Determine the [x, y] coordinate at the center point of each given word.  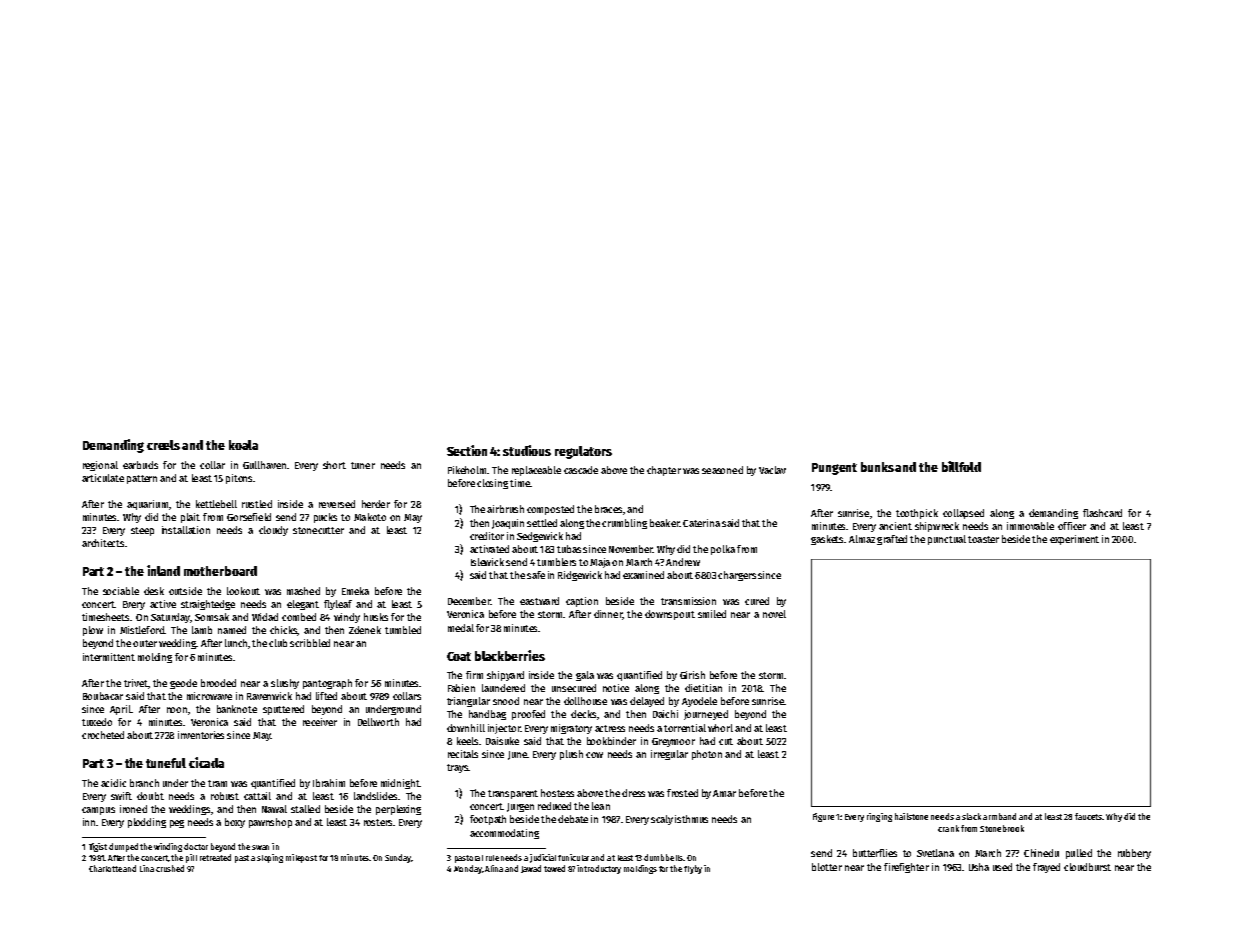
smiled [712, 614]
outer [145, 643]
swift [121, 796]
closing [492, 484]
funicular [573, 857]
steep [142, 531]
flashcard [1102, 513]
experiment [1074, 540]
